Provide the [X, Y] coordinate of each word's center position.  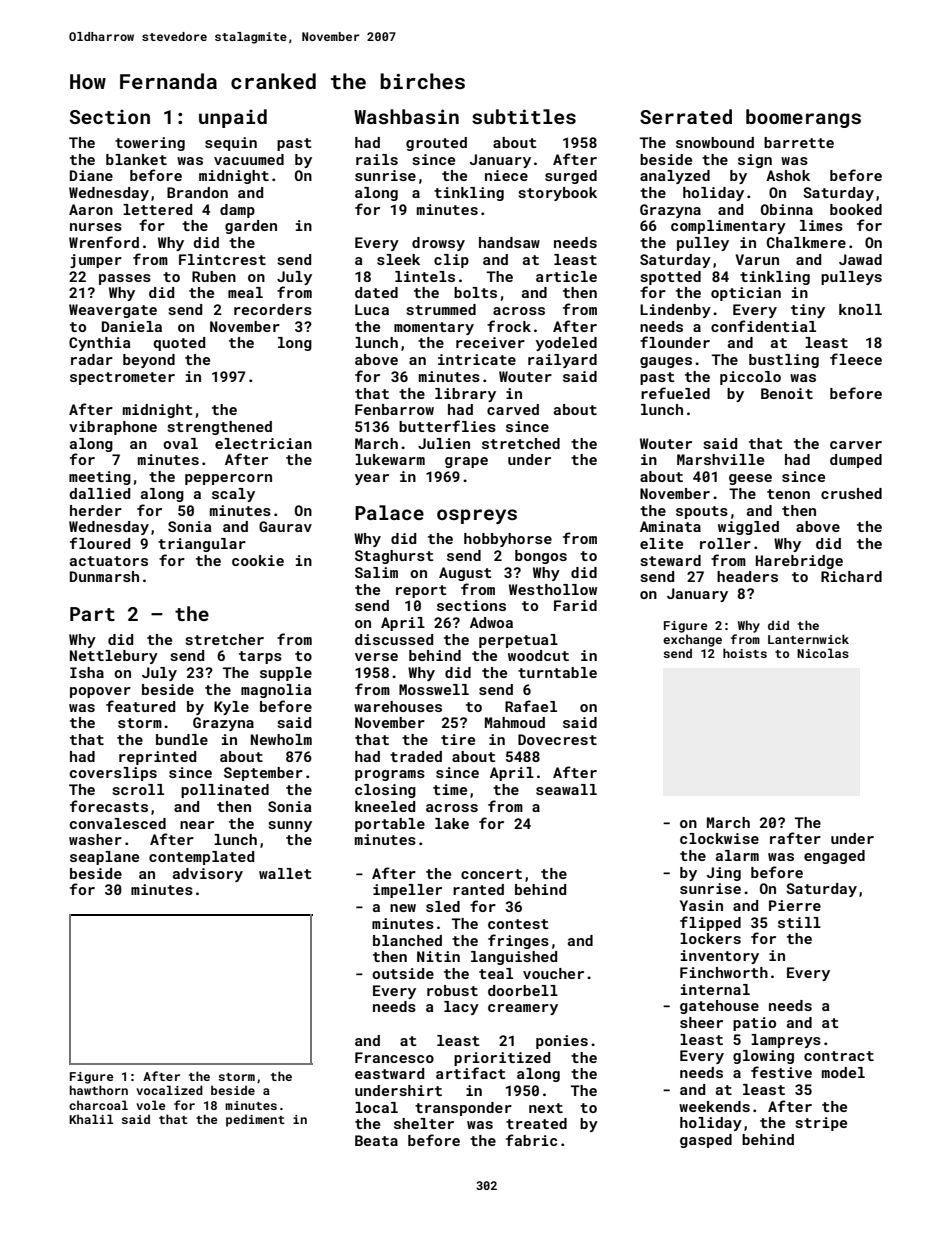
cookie [258, 560]
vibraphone [113, 428]
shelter [424, 1123]
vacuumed [249, 159]
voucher [553, 973]
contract [839, 1056]
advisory [208, 875]
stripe [821, 1124]
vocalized [169, 1090]
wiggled [748, 528]
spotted [670, 278]
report [421, 591]
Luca [372, 309]
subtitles [524, 116]
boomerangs [803, 118]
